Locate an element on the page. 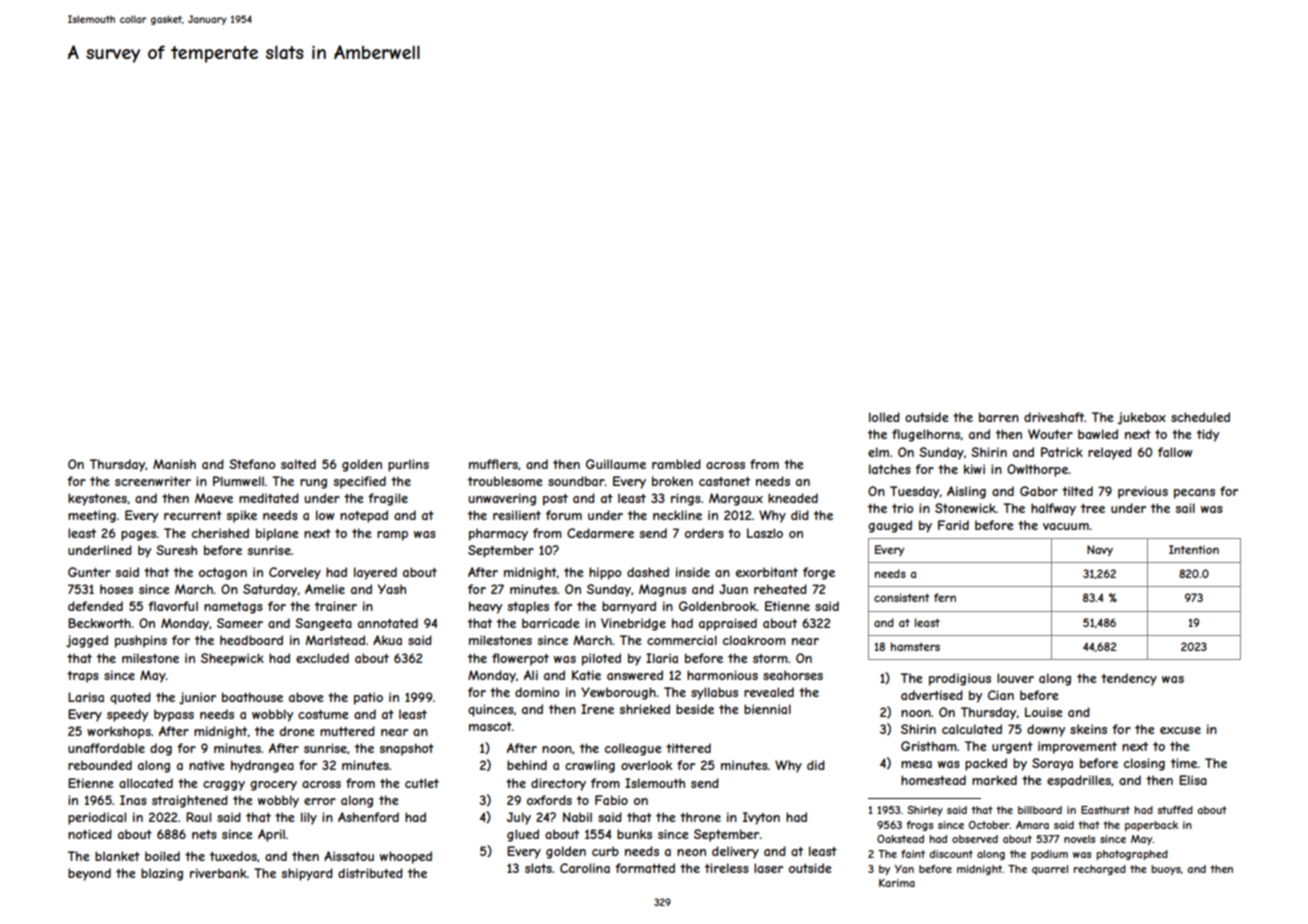 This image has height=924, width=1308. blazing is located at coordinates (162, 874).
